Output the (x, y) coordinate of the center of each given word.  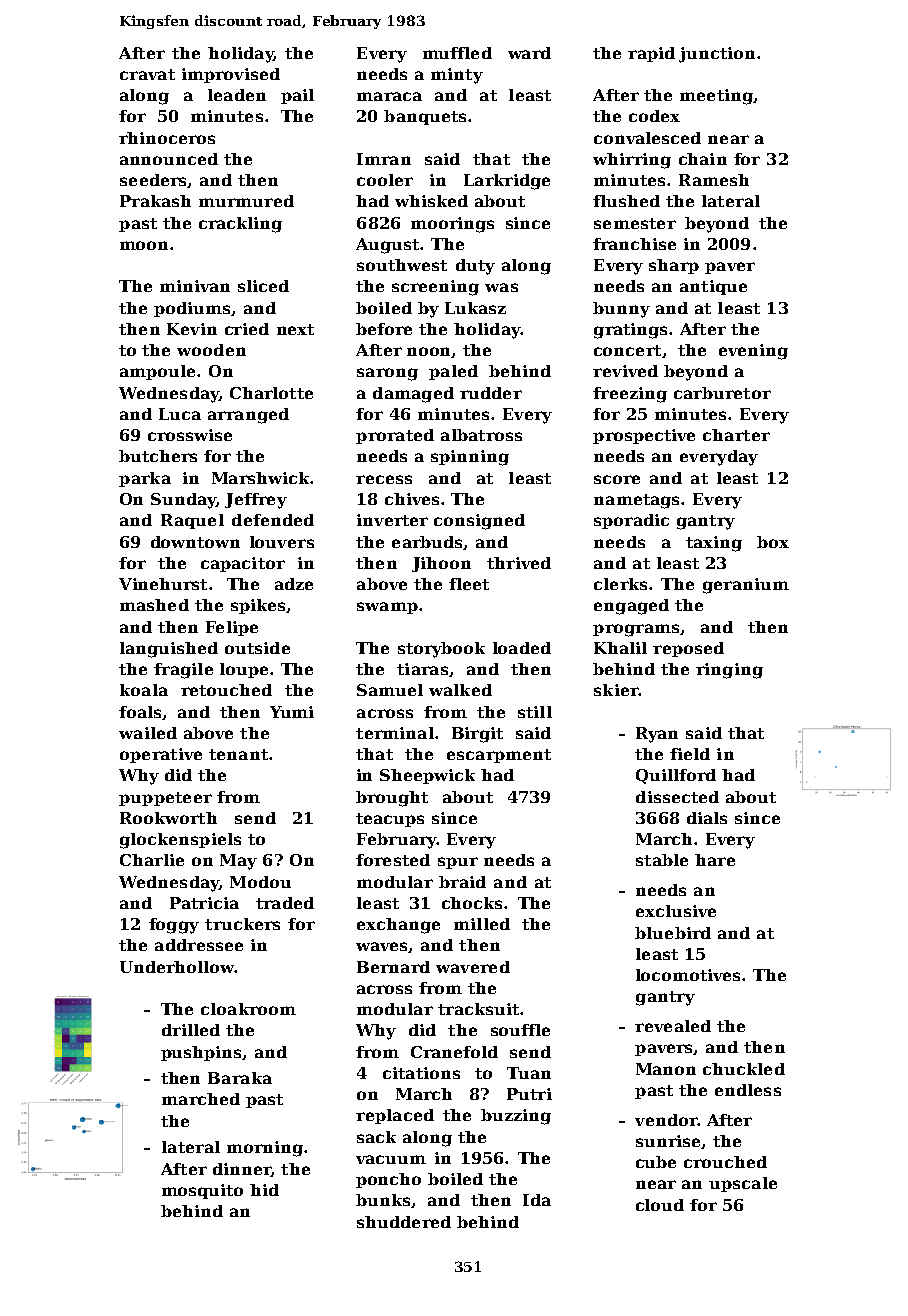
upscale (743, 1184)
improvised (231, 75)
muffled (457, 53)
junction (717, 55)
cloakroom (248, 1009)
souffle (520, 1030)
